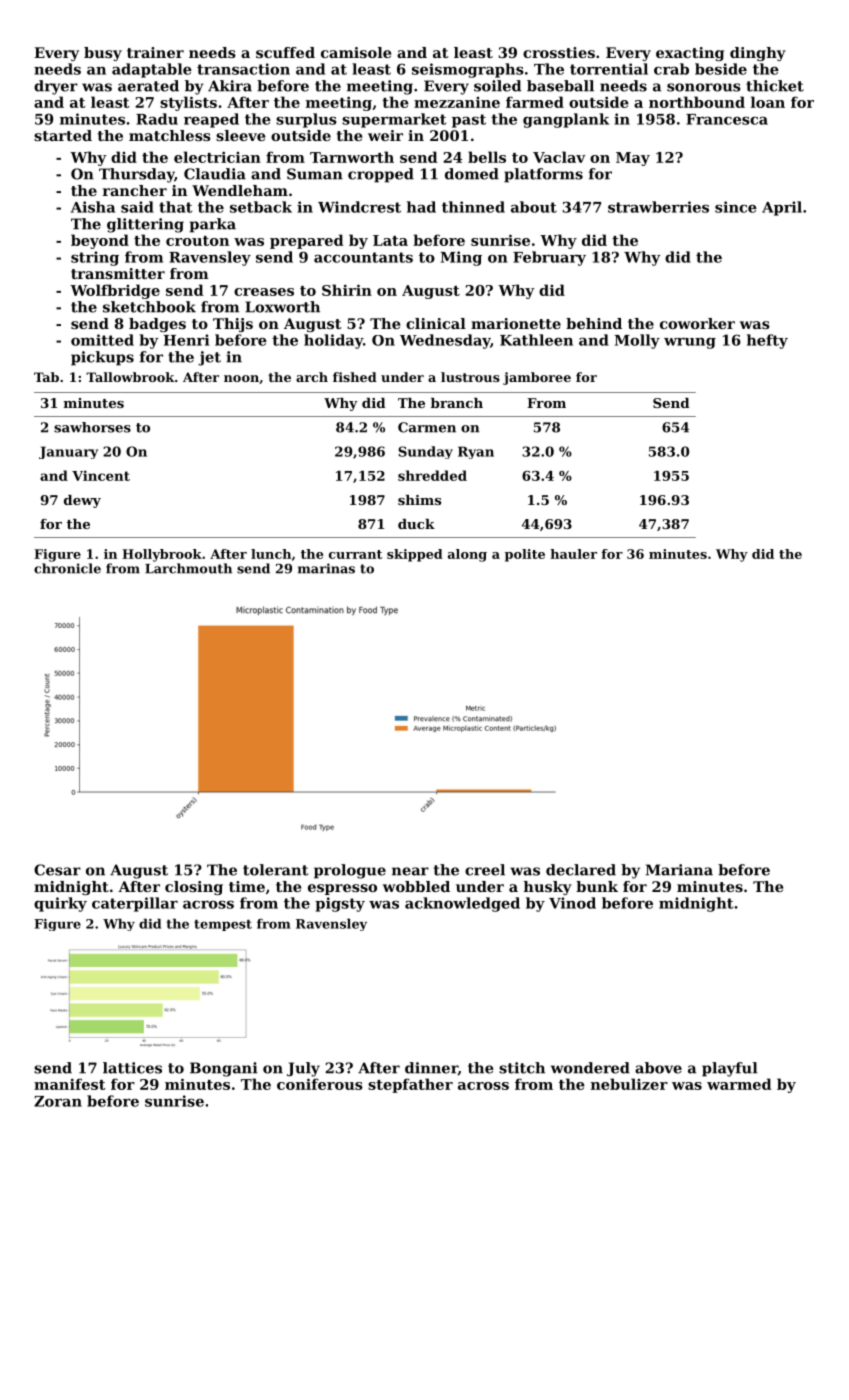 The width and height of the screenshot is (849, 1400). Describe the element at coordinates (224, 1069) in the screenshot. I see `Bongani` at that location.
